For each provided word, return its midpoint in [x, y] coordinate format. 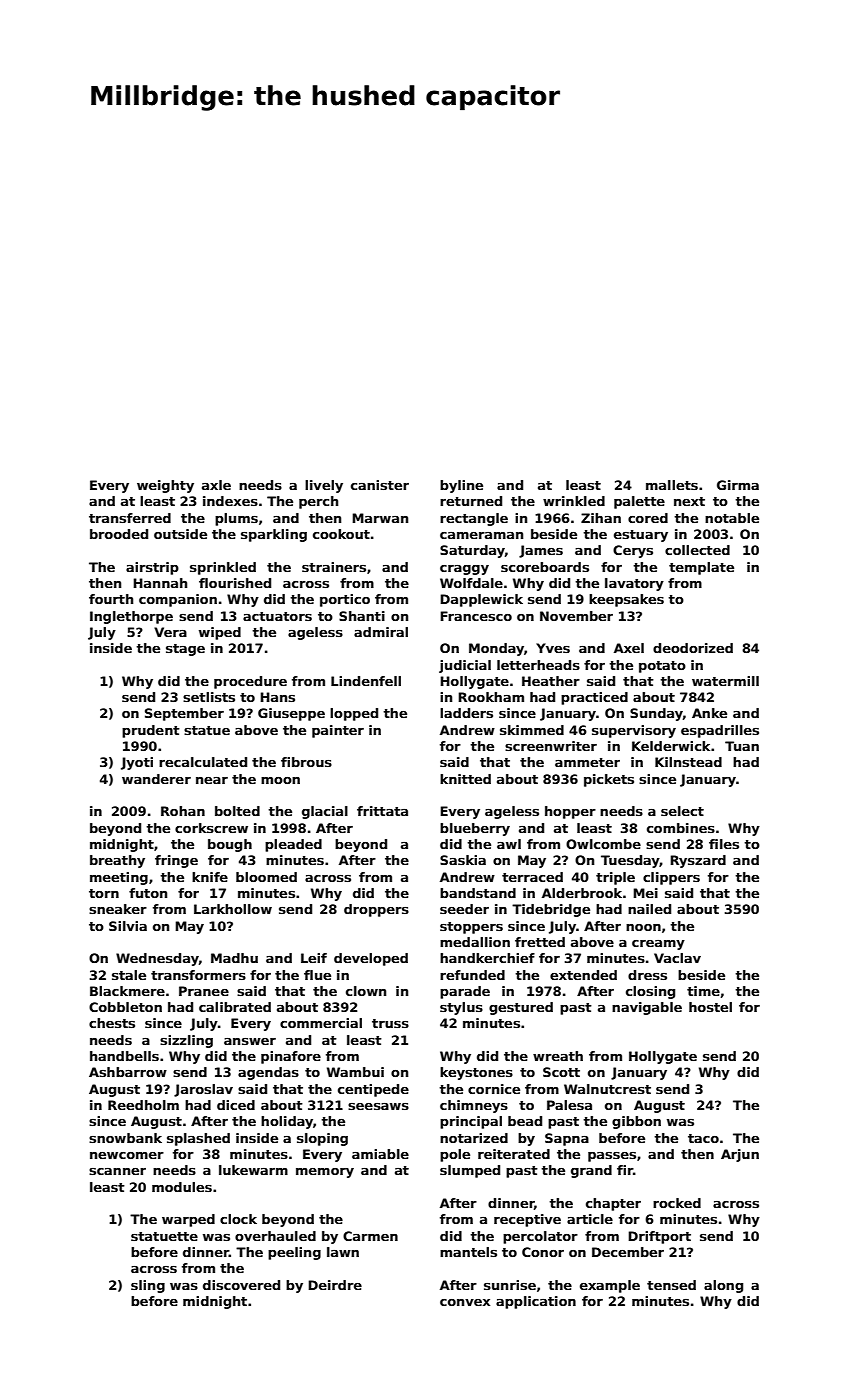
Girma [738, 485]
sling [148, 1286]
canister [380, 485]
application [536, 1302]
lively [324, 486]
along [723, 1286]
